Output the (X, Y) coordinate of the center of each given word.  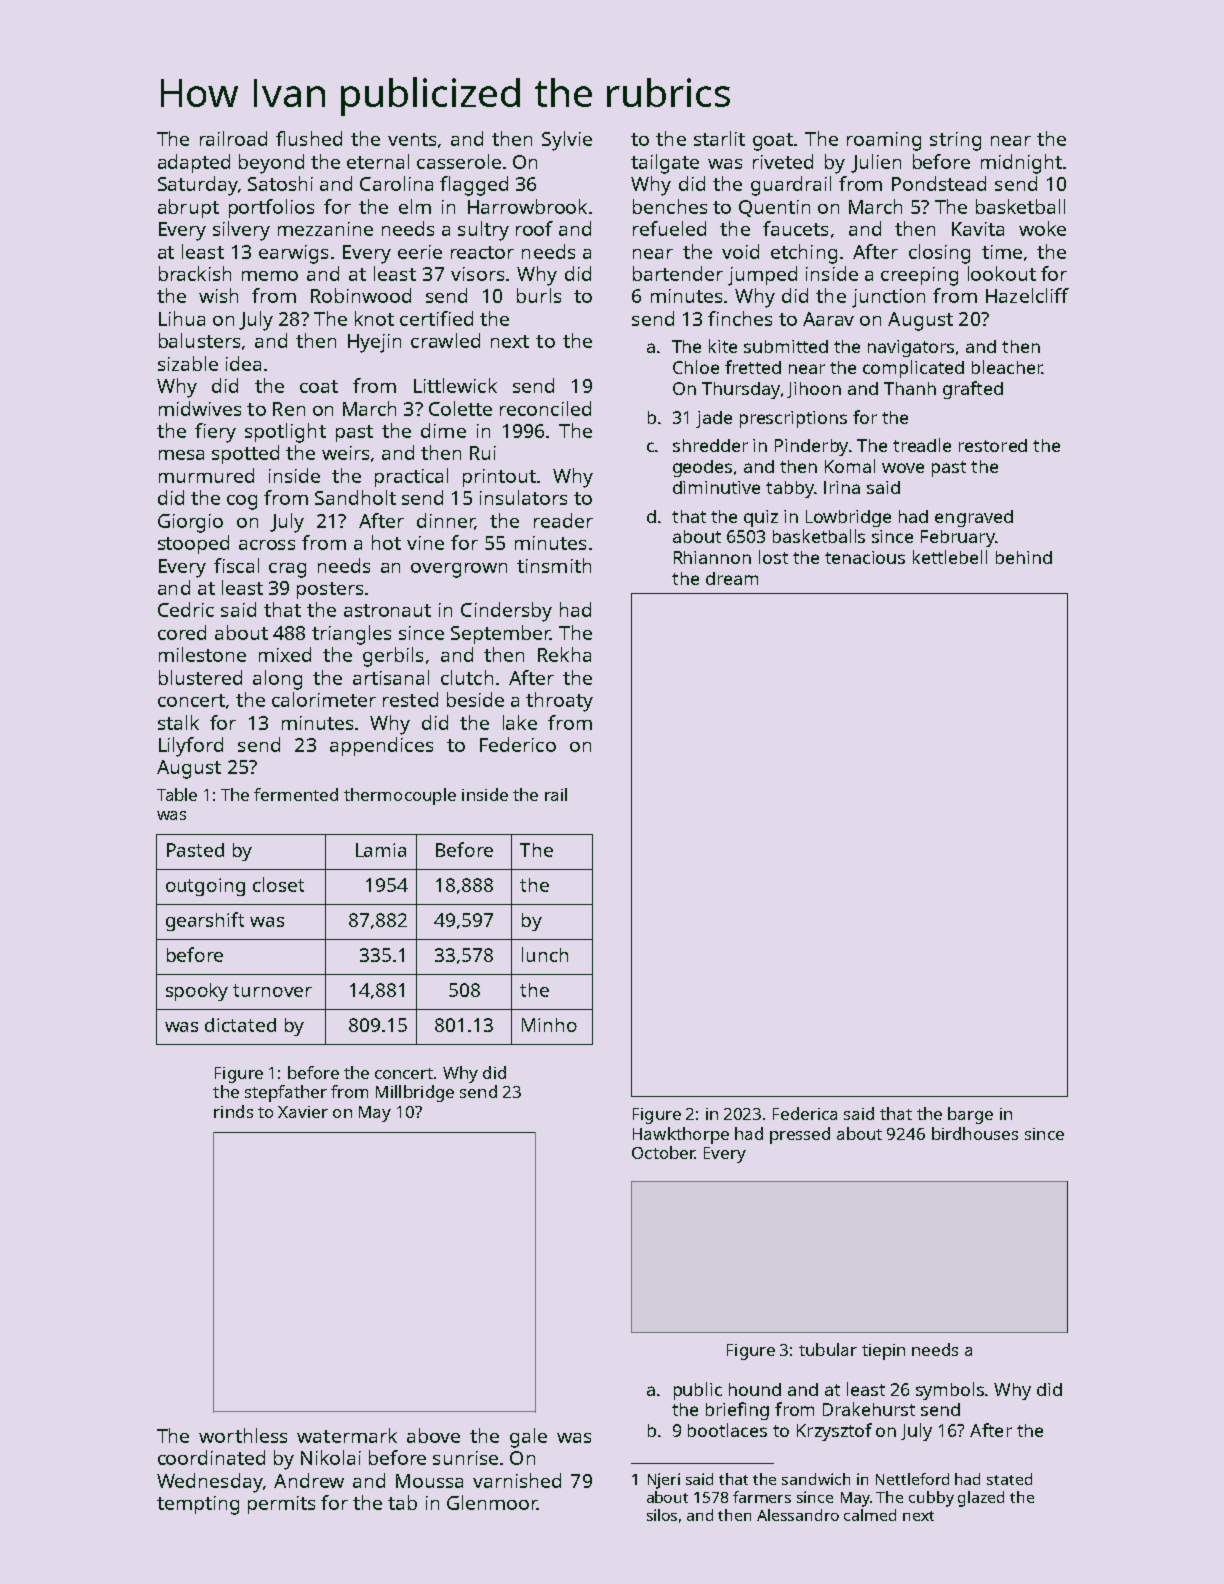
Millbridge (415, 1093)
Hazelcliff (1027, 295)
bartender (678, 273)
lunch (545, 954)
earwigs (293, 254)
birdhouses (975, 1133)
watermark (347, 1435)
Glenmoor (492, 1502)
